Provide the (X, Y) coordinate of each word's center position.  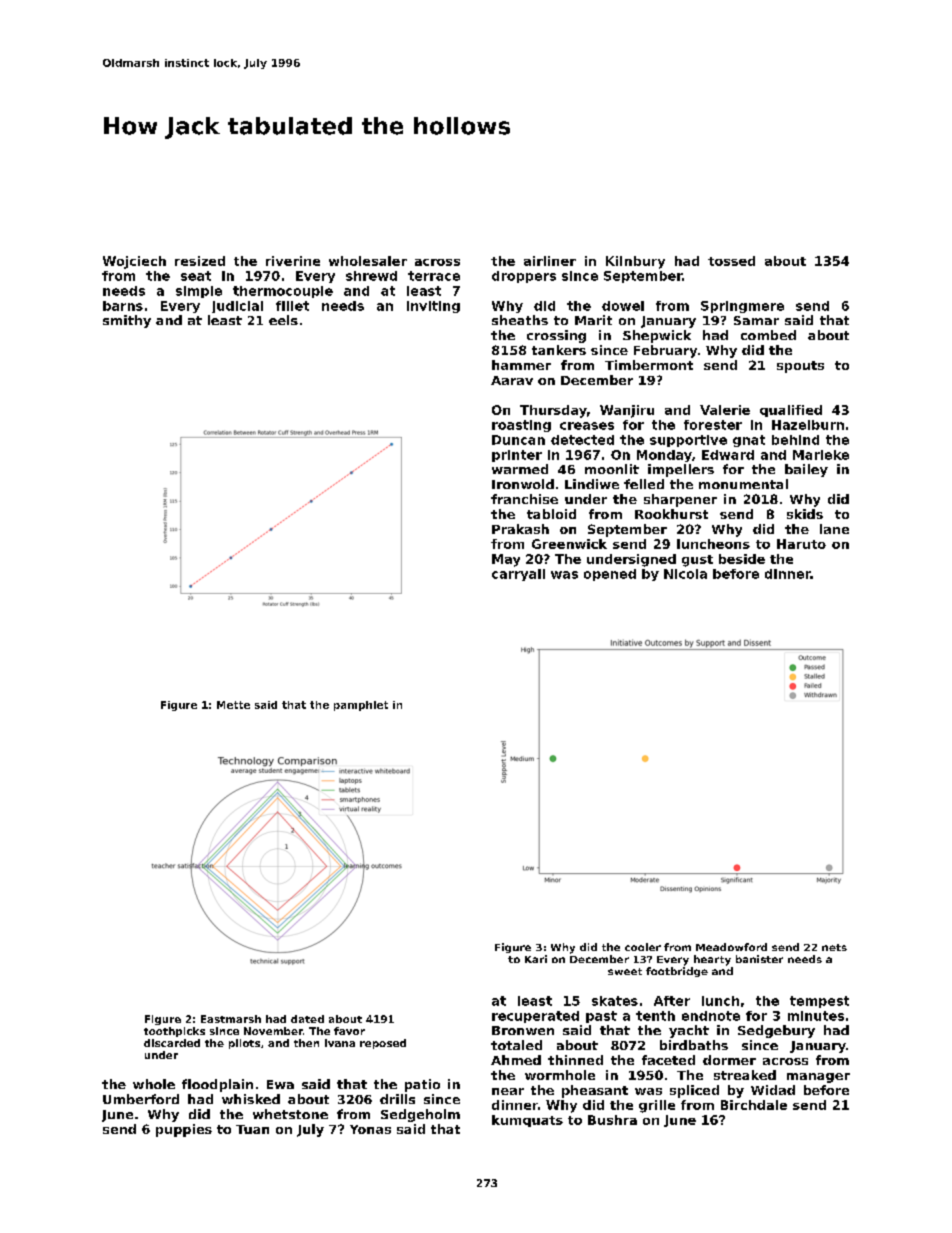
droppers (524, 277)
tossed (731, 261)
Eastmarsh (231, 1019)
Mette (233, 705)
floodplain (217, 1085)
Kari (536, 959)
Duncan (518, 440)
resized (200, 261)
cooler (643, 947)
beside (742, 559)
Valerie (725, 410)
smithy (127, 321)
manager (818, 1078)
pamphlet (361, 706)
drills (397, 1099)
